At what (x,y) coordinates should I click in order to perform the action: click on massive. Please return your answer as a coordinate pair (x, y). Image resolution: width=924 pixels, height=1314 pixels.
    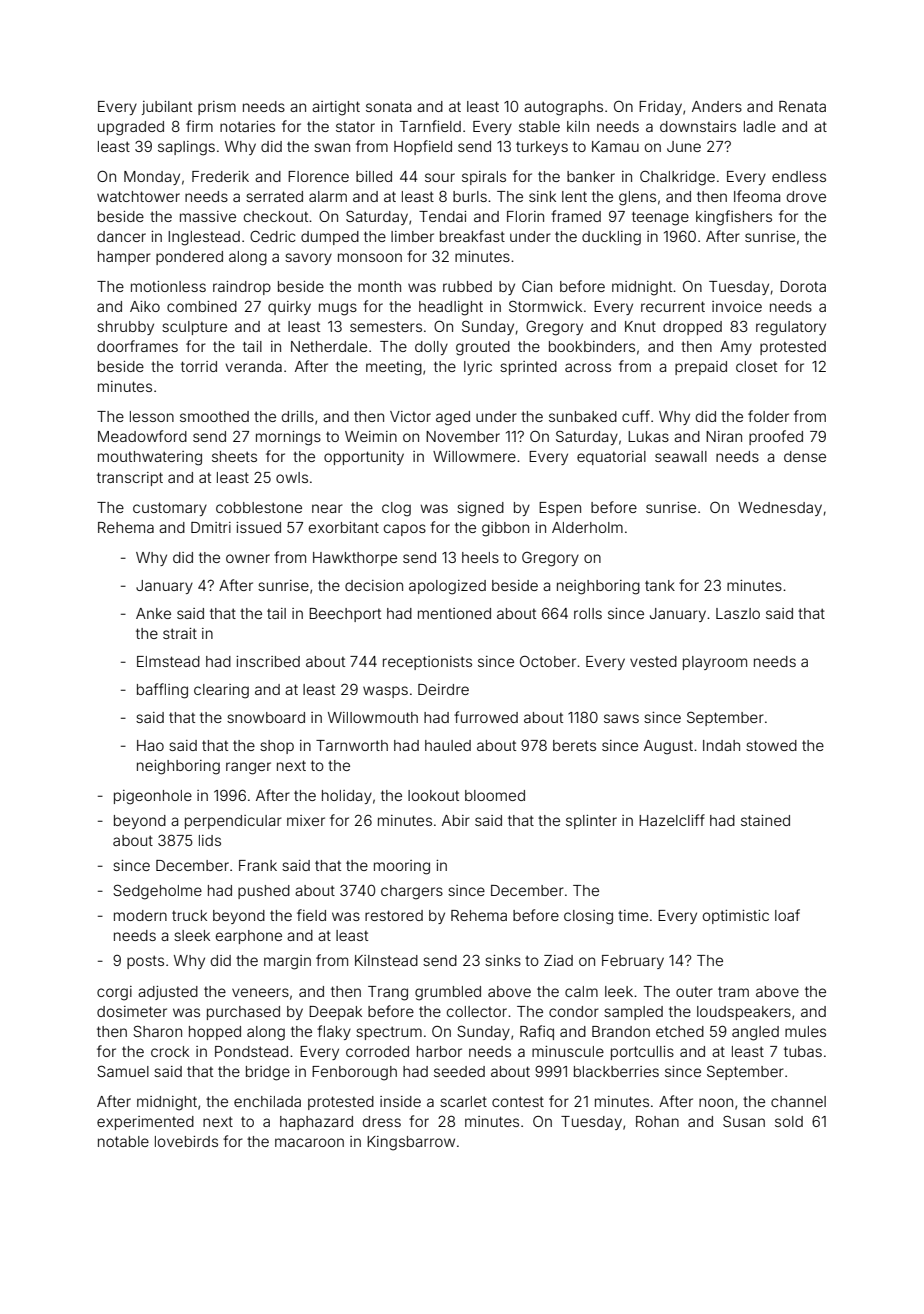
    Looking at the image, I should click on (208, 216).
